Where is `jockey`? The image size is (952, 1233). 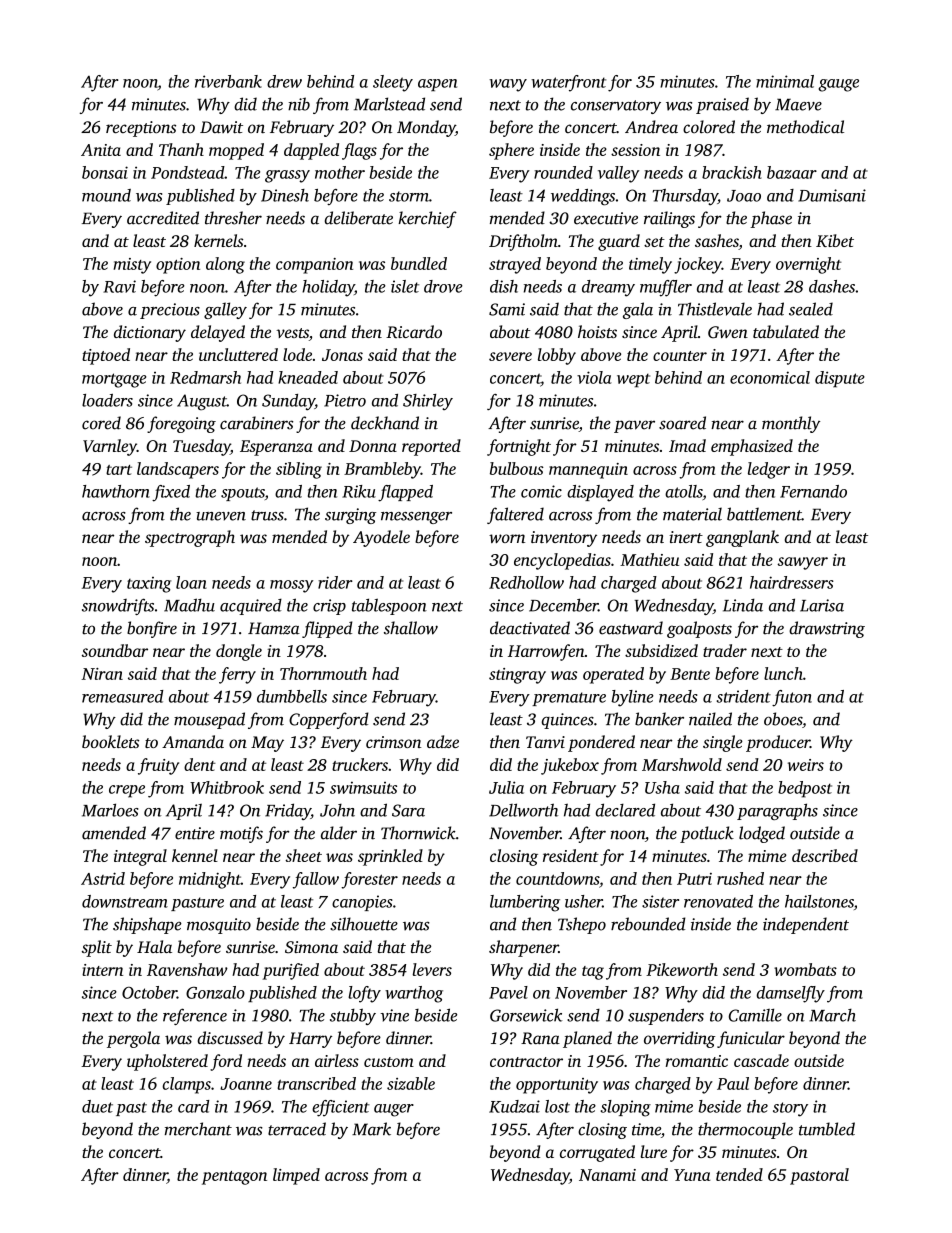 jockey is located at coordinates (698, 265).
